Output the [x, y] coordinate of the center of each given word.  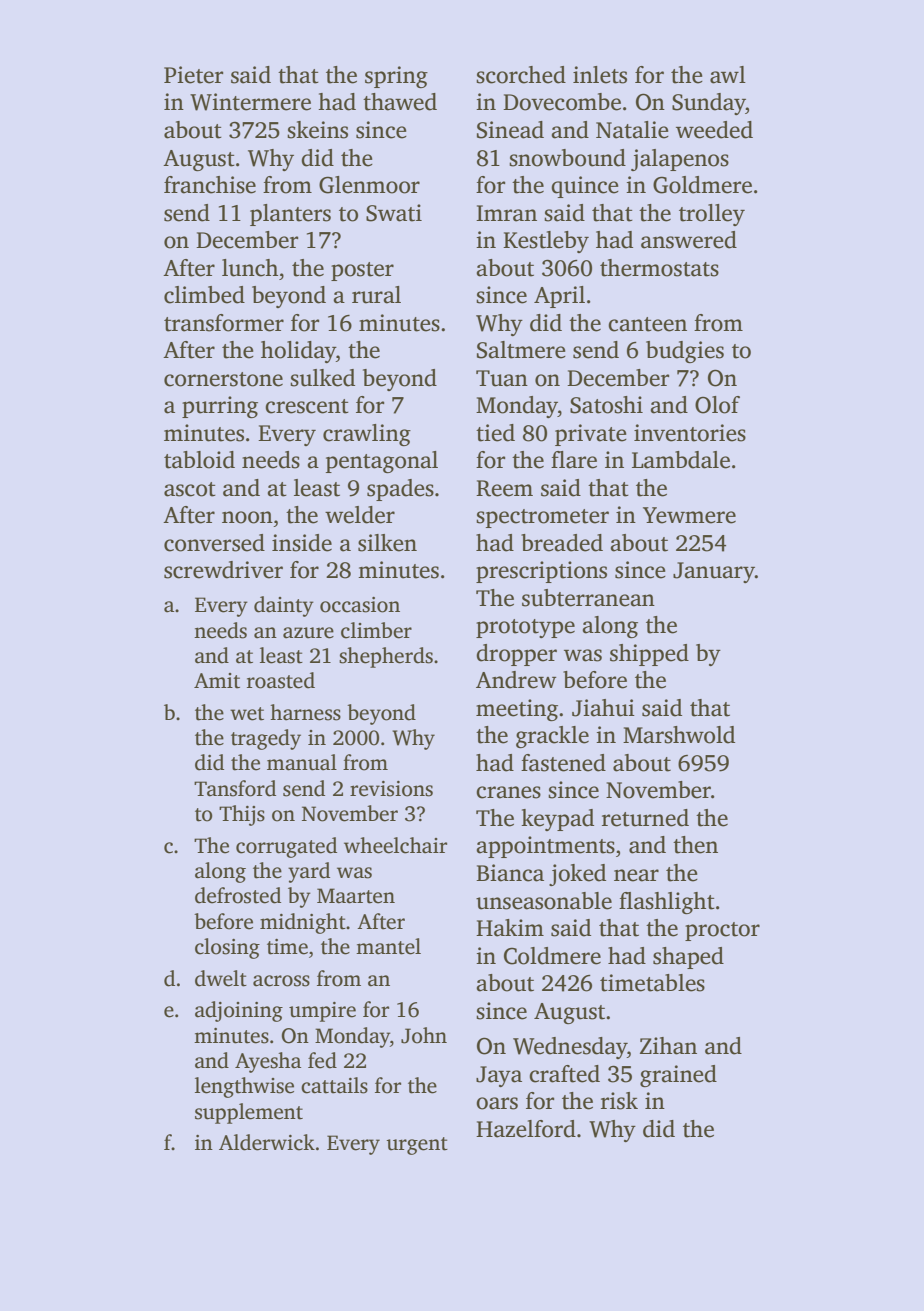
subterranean [588, 598]
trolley [712, 215]
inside [302, 543]
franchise [210, 185]
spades [400, 490]
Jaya [499, 1076]
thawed [400, 102]
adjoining [239, 1011]
